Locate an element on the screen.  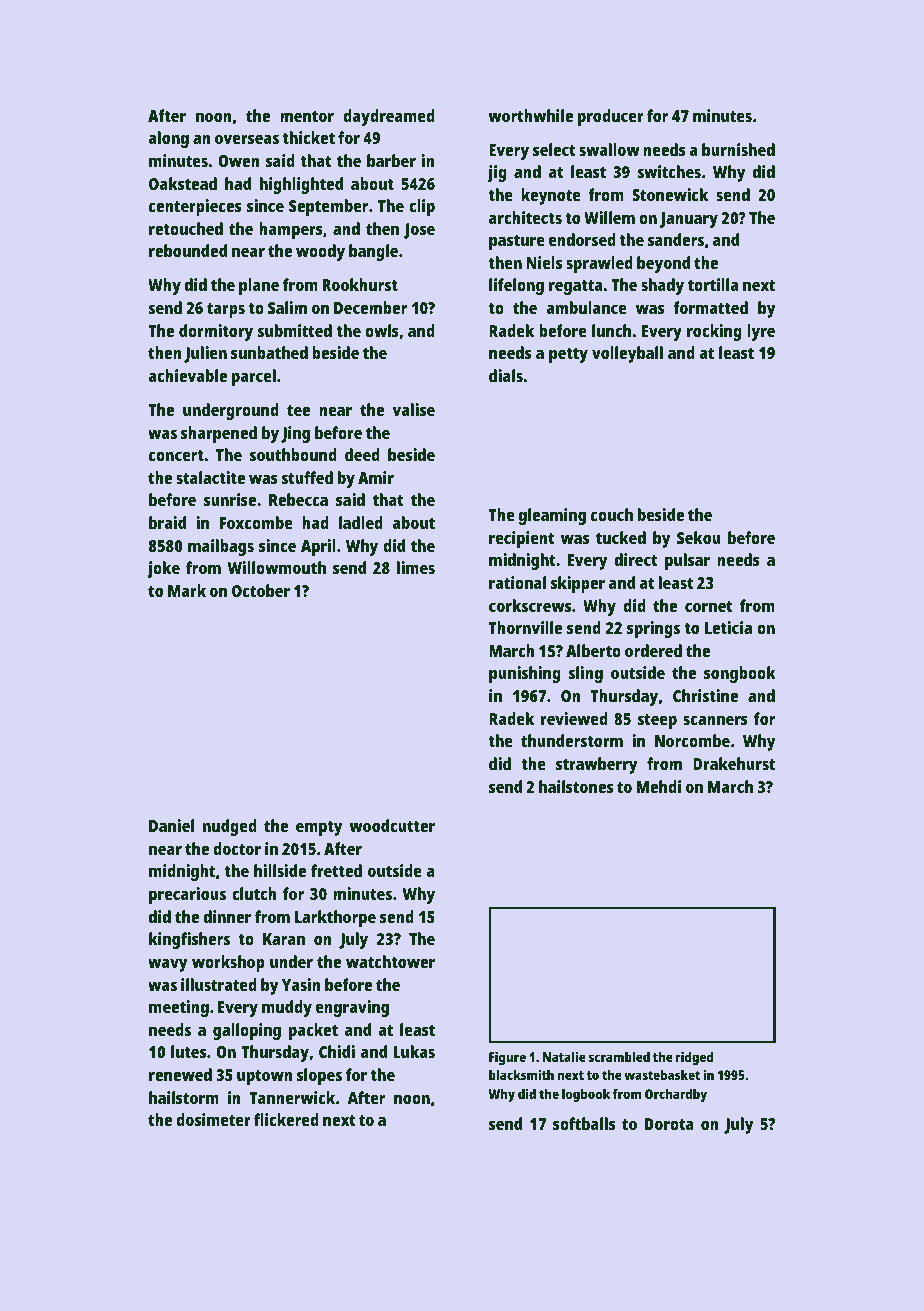
Drakehurst is located at coordinates (734, 763).
